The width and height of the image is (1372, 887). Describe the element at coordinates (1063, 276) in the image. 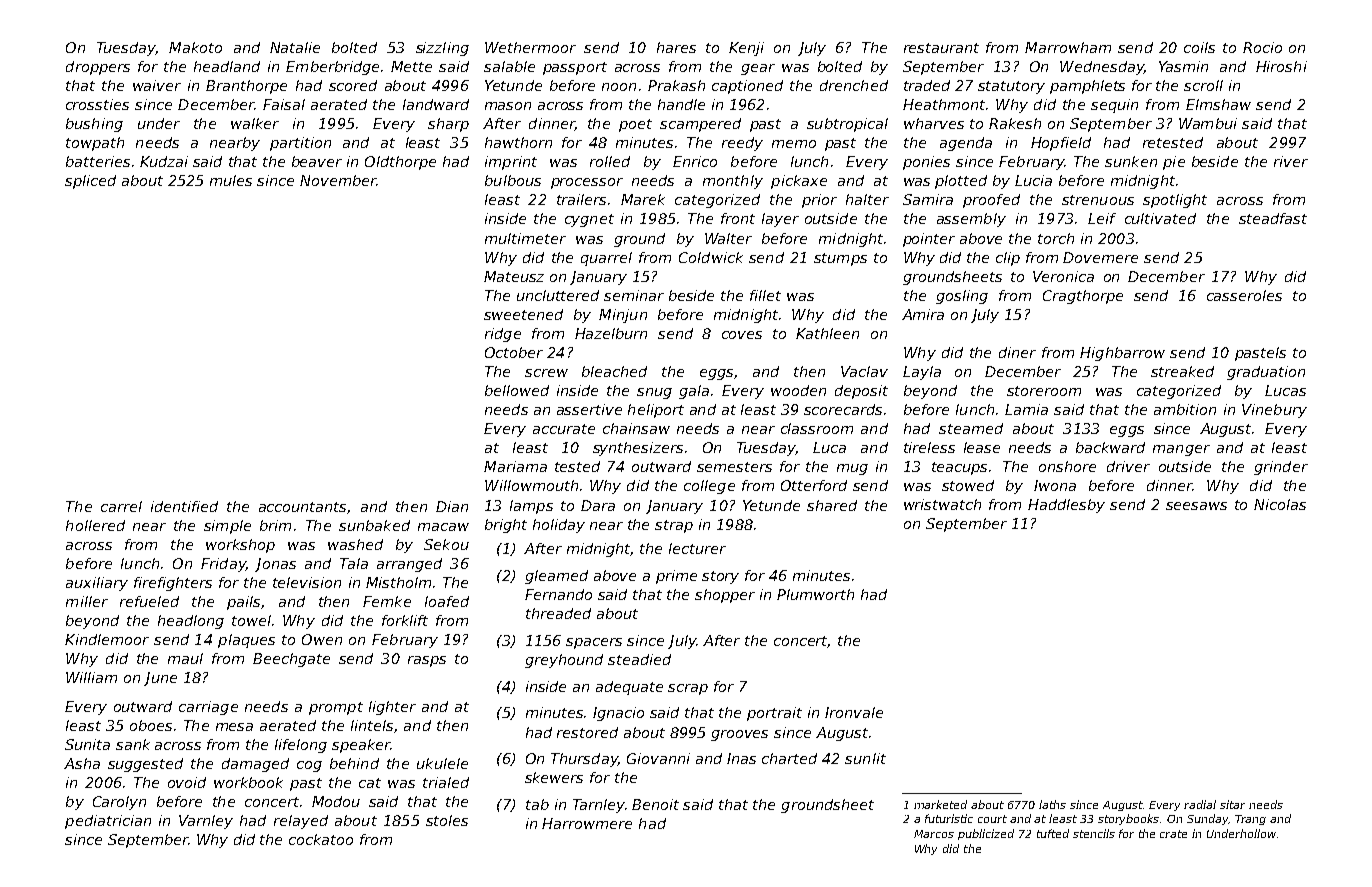

I see `Veronica` at that location.
